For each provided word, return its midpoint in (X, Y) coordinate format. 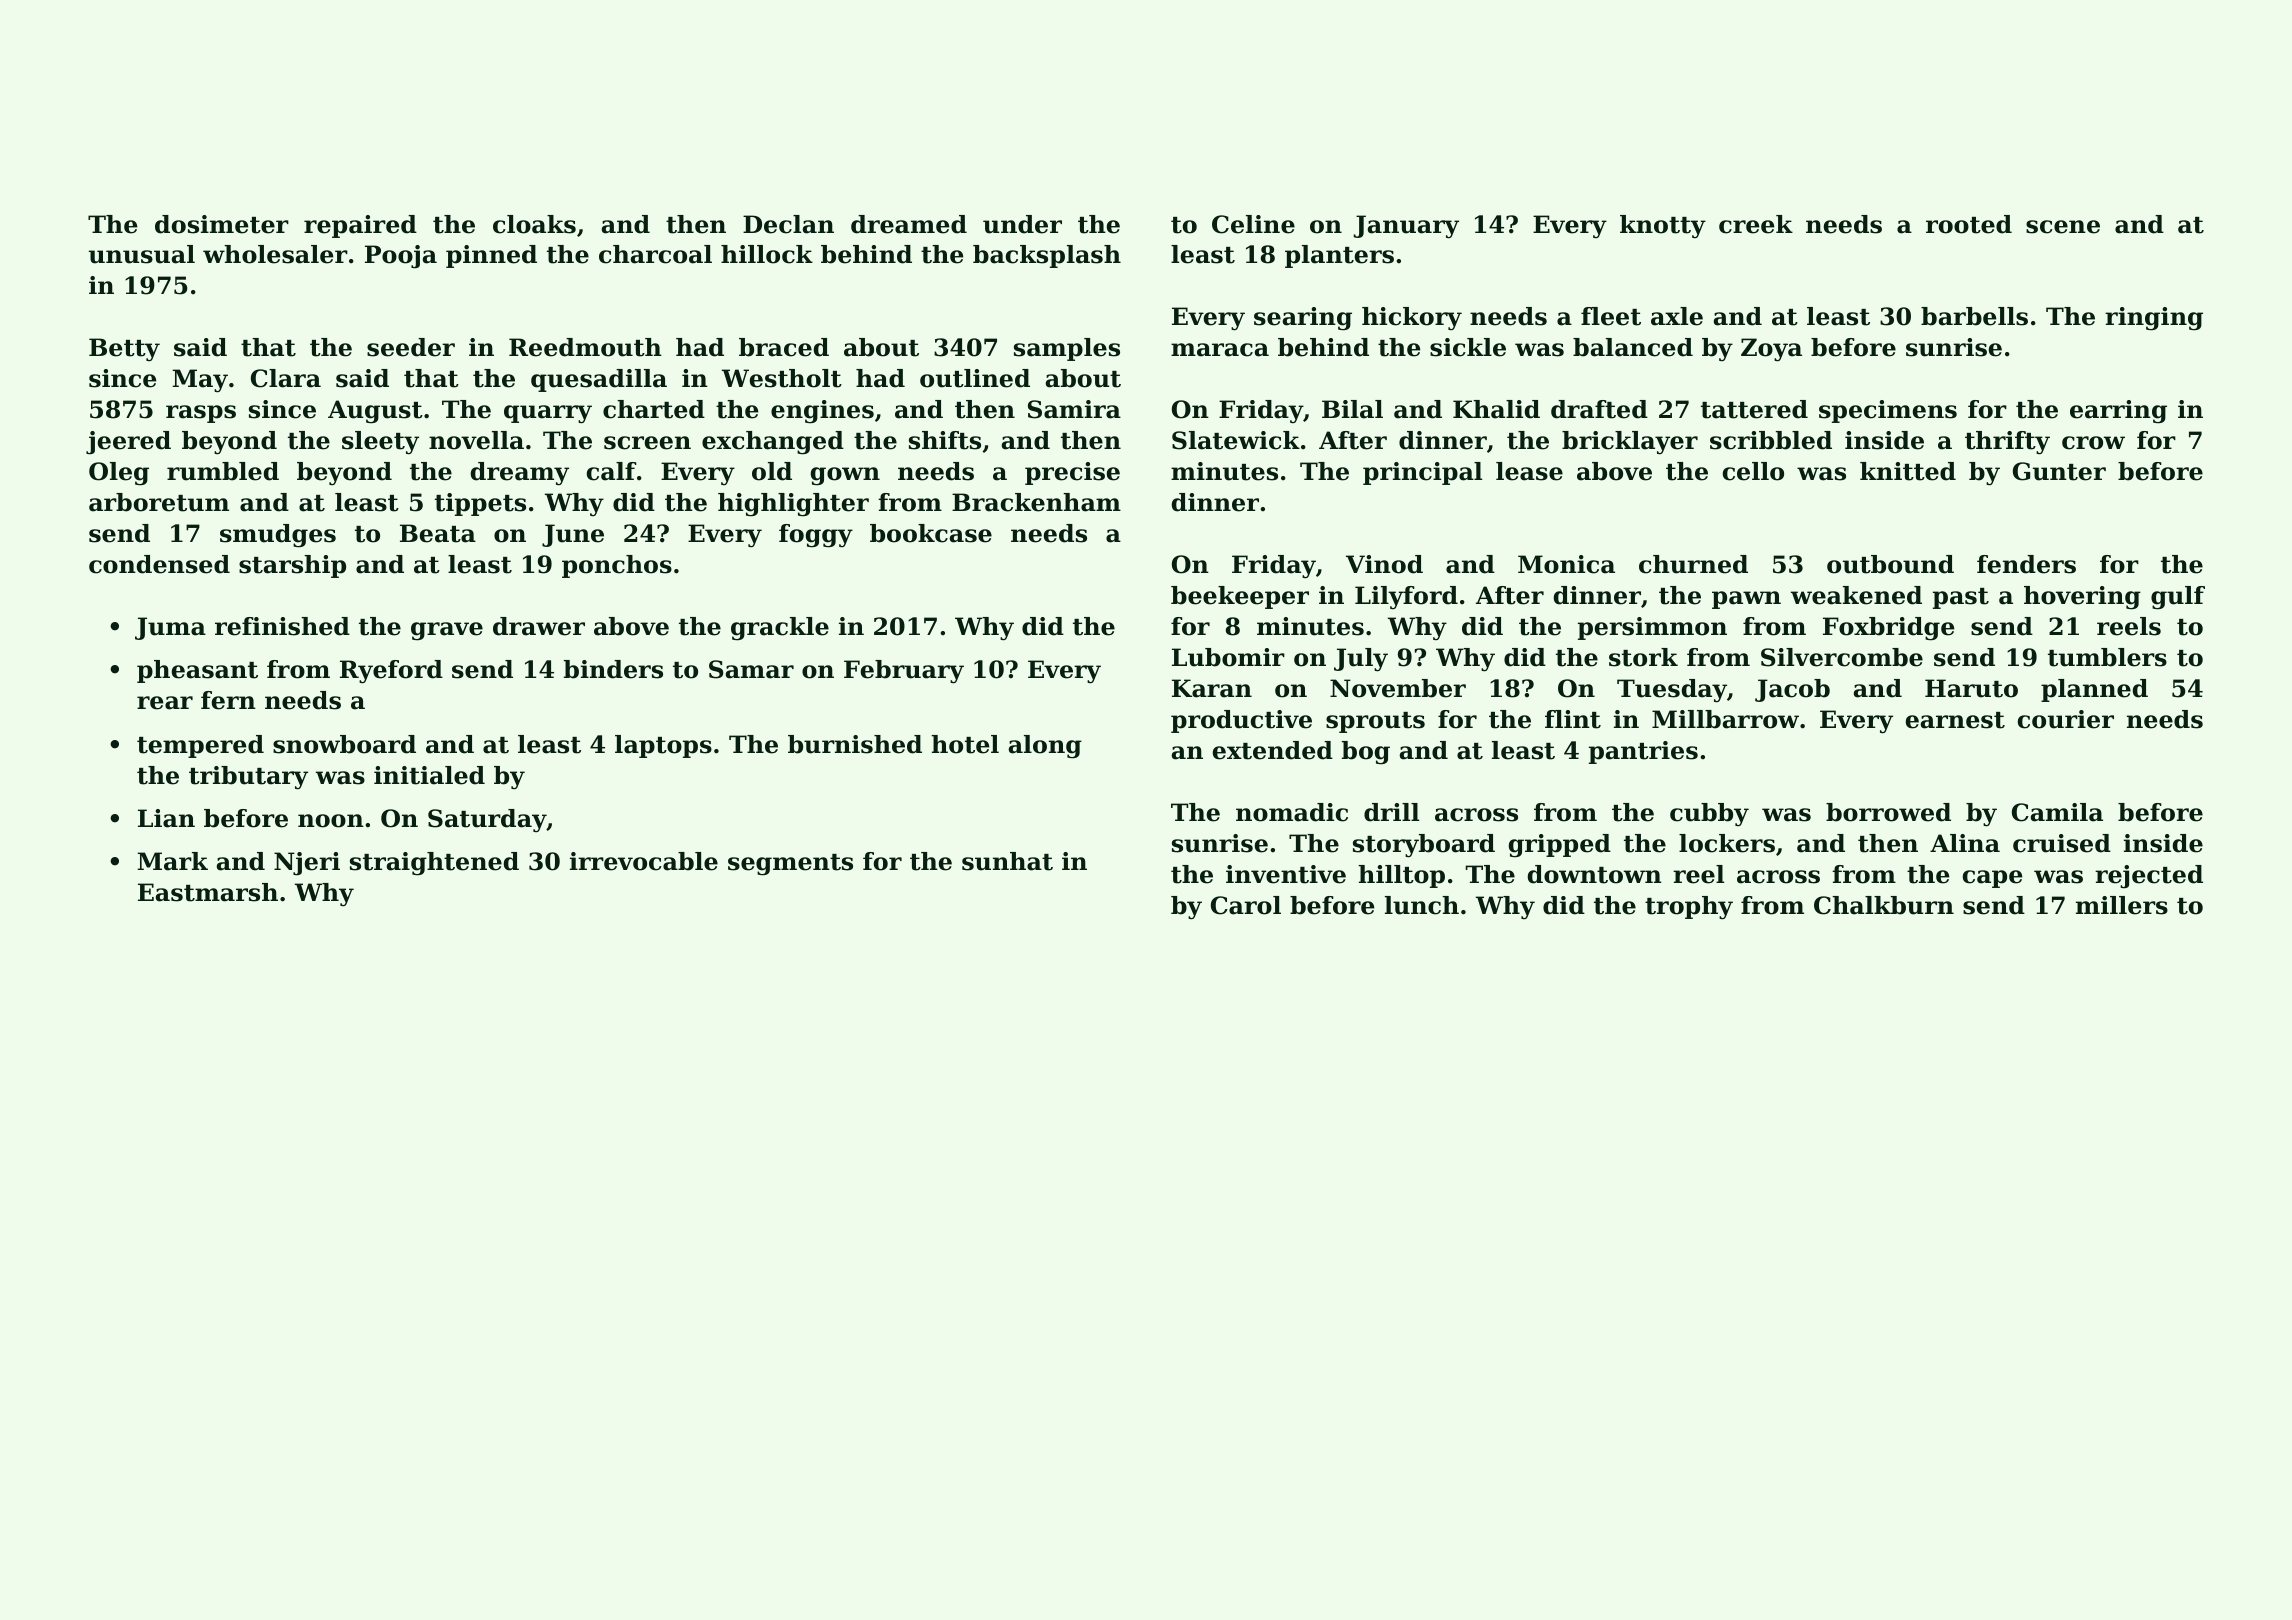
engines (822, 412)
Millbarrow (1725, 719)
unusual (142, 254)
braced (784, 347)
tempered (200, 746)
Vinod (1384, 564)
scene (2063, 227)
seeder (411, 347)
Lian (166, 818)
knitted (1908, 471)
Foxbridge (1888, 629)
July (1361, 660)
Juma (170, 628)
